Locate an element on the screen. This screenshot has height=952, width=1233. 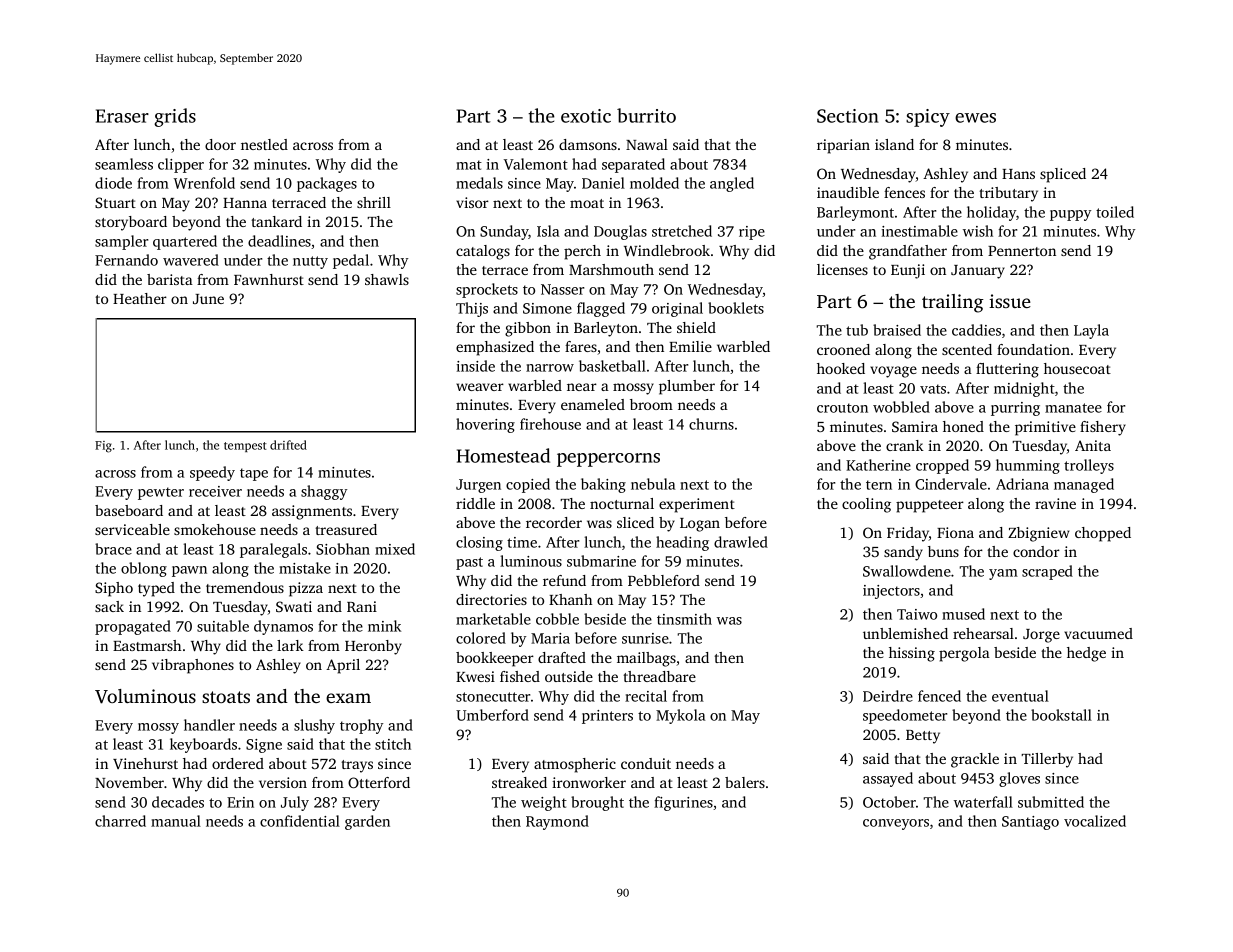
exotic is located at coordinates (586, 116).
